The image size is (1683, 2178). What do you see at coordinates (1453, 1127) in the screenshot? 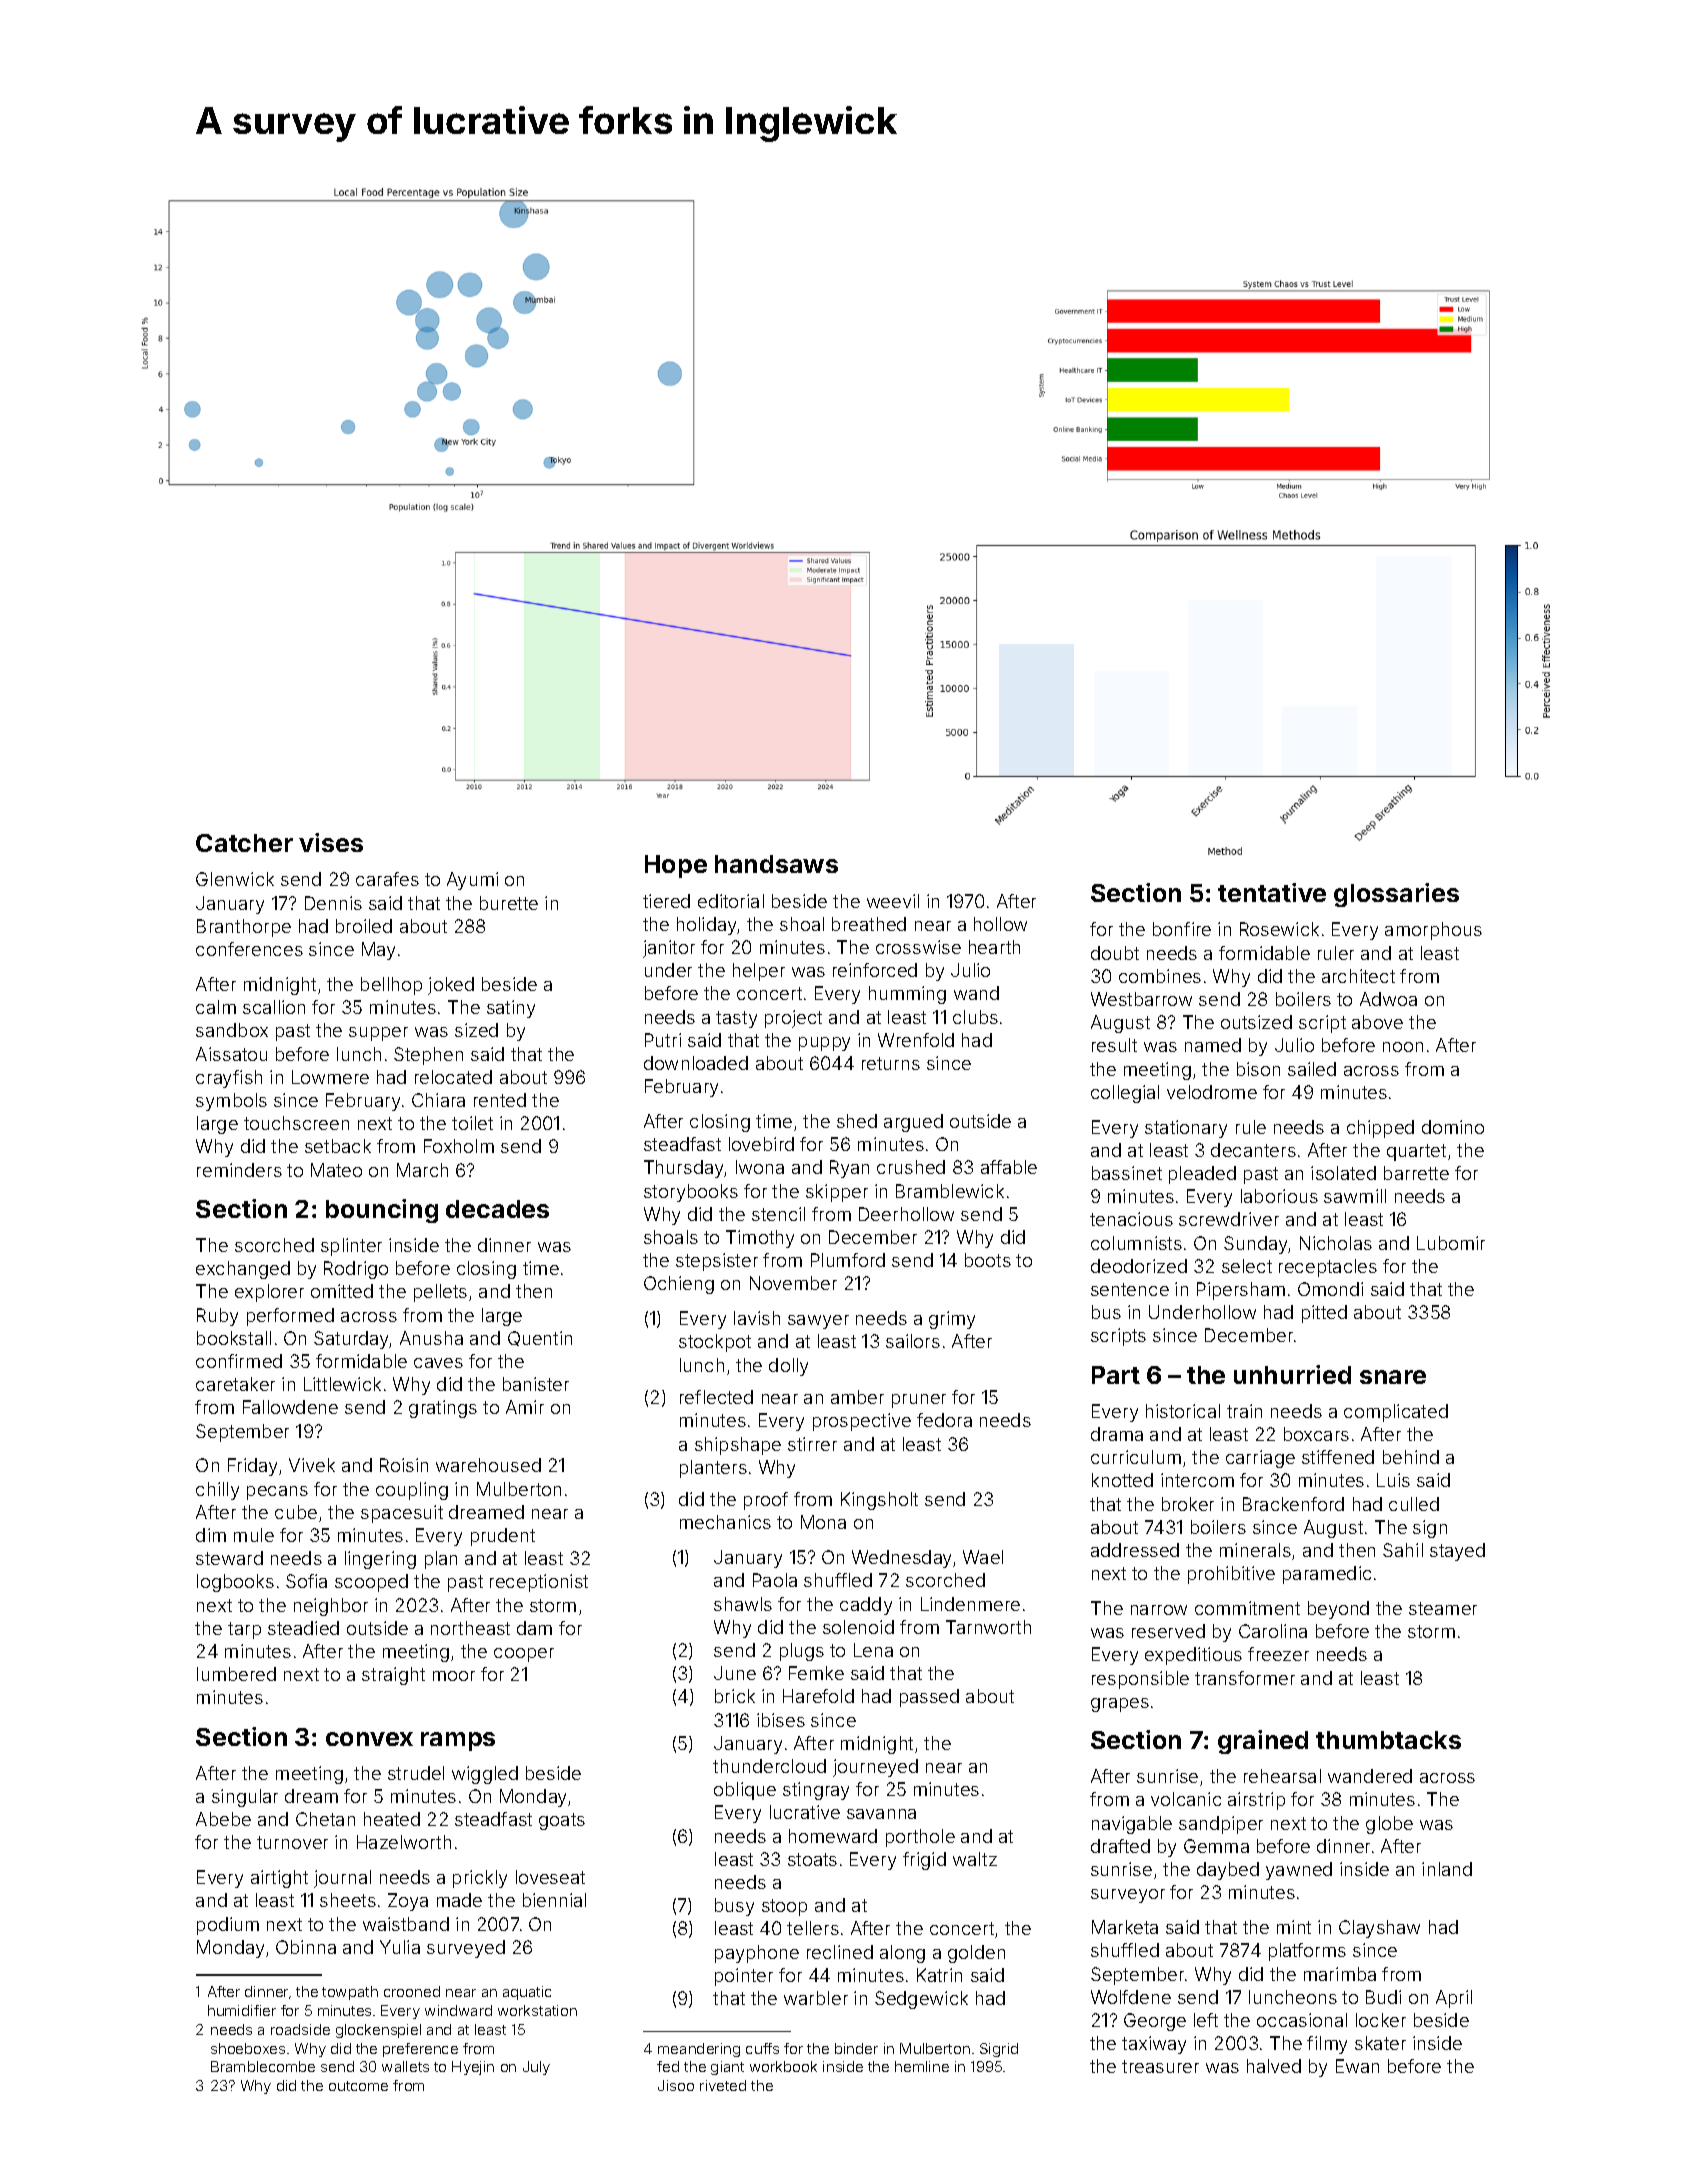
I see `domino` at bounding box center [1453, 1127].
